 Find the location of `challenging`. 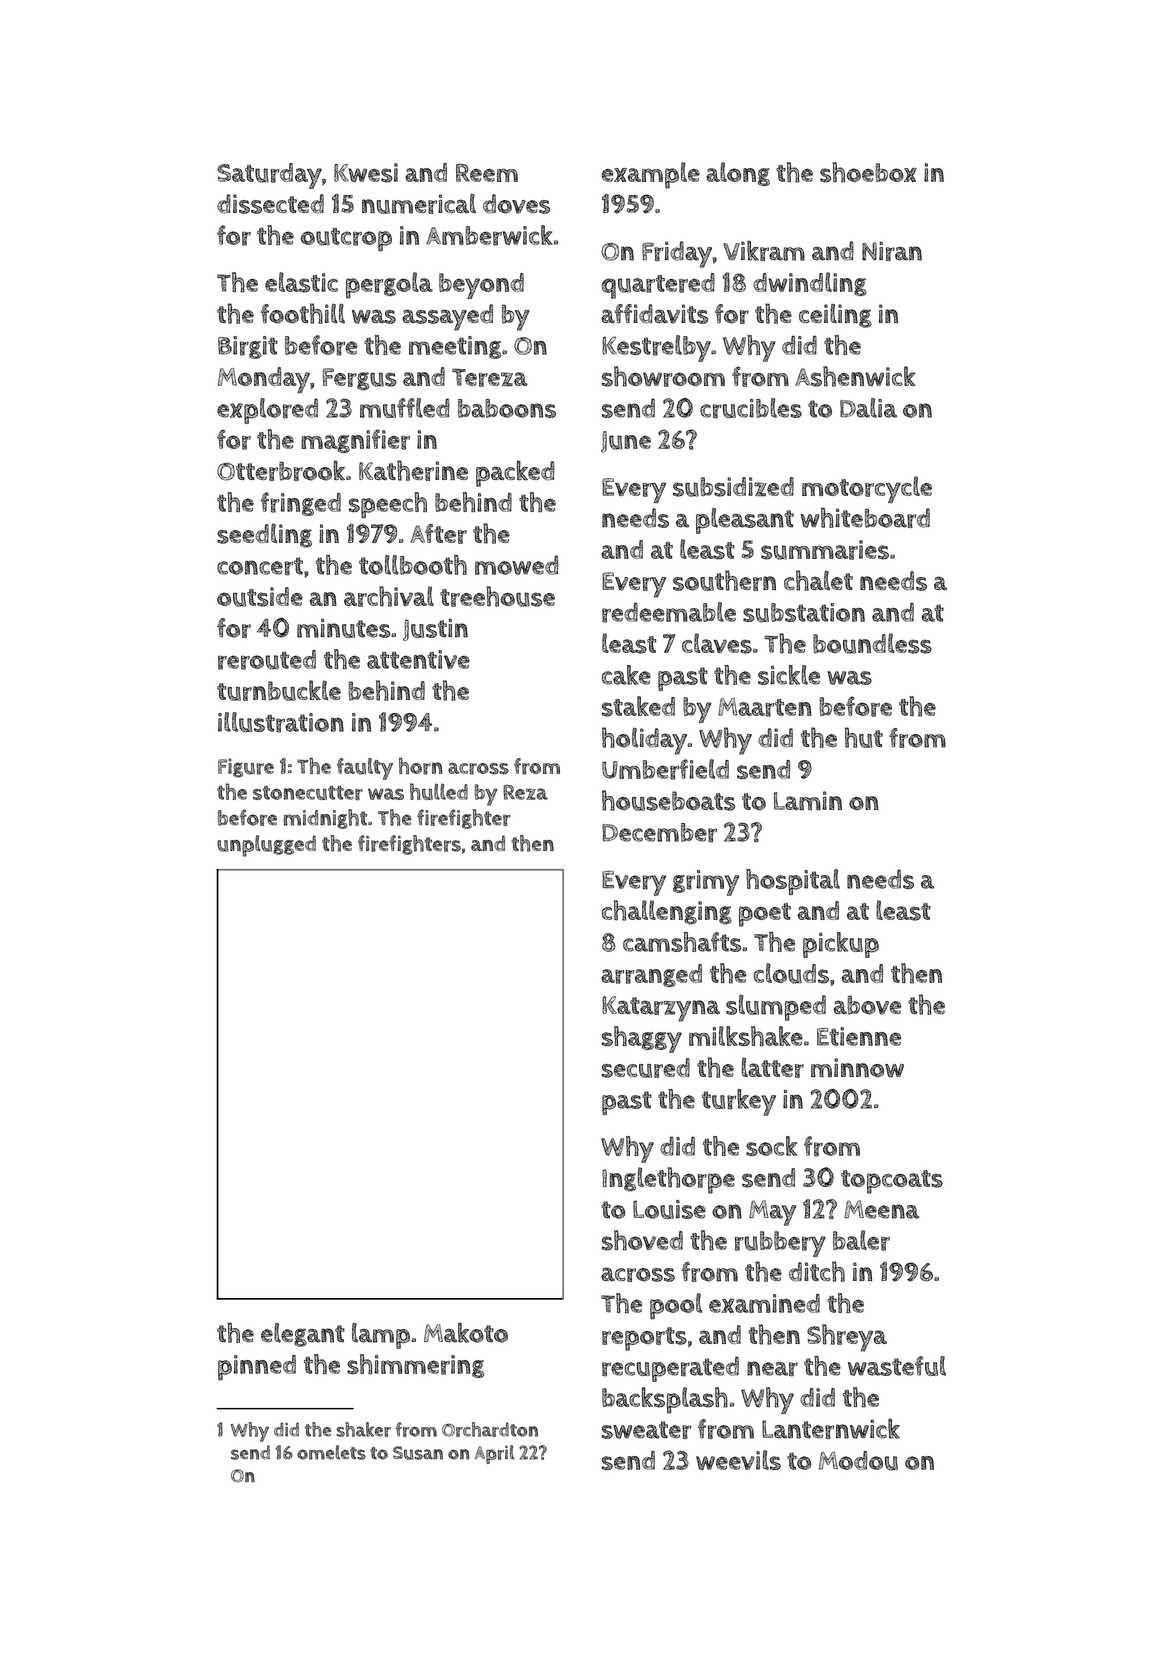

challenging is located at coordinates (667, 912).
